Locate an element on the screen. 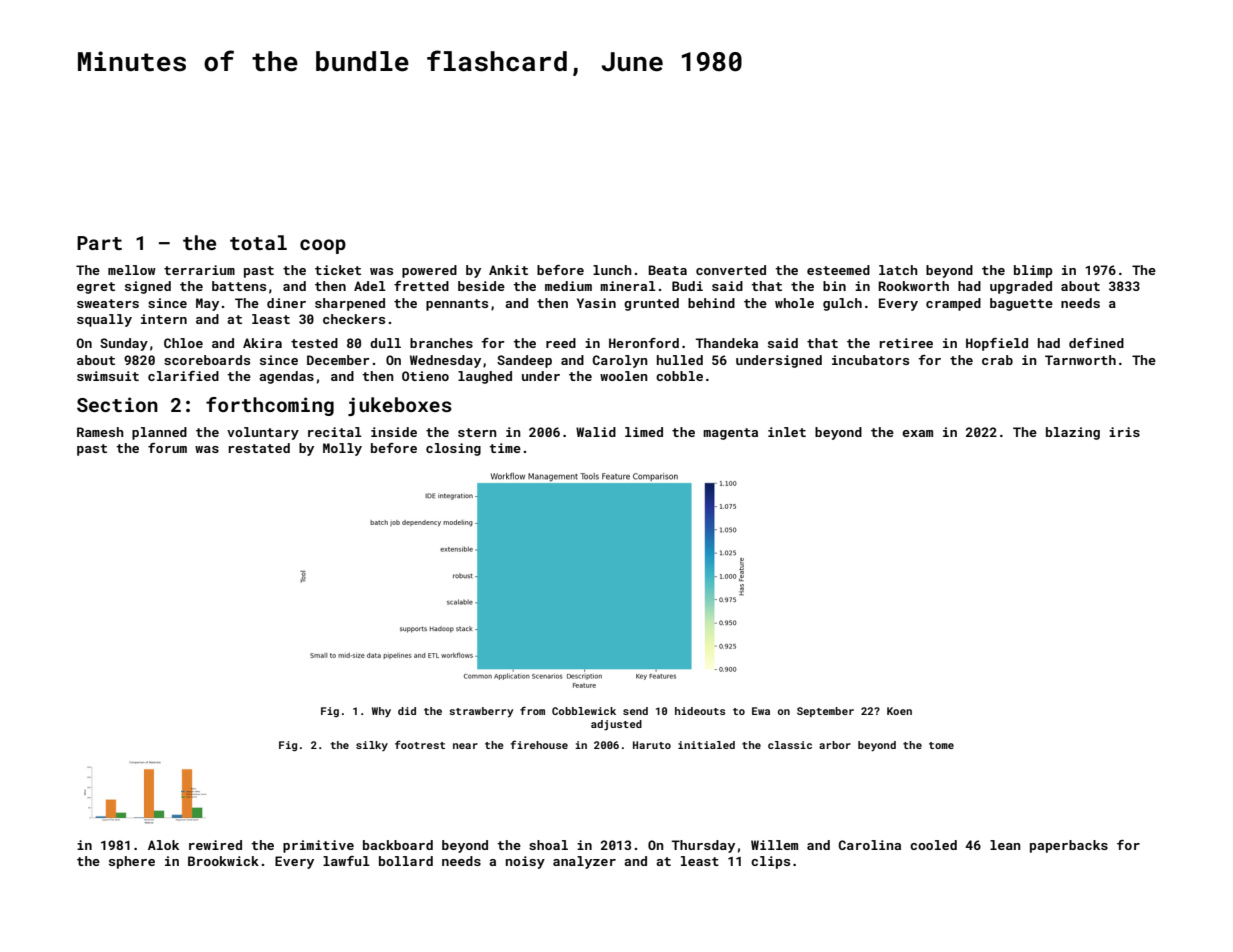 Image resolution: width=1233 pixels, height=952 pixels. silky is located at coordinates (372, 746).
